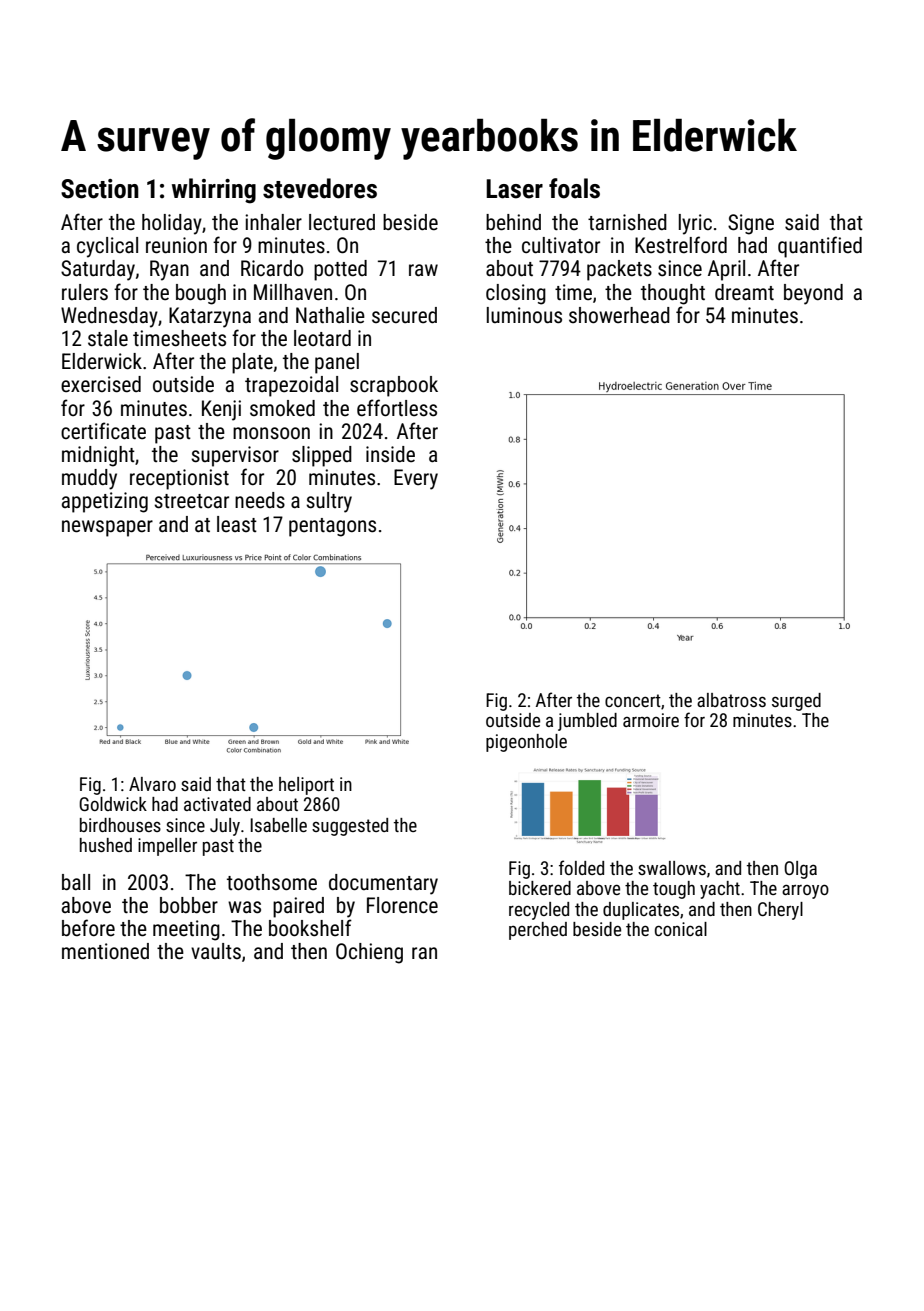  What do you see at coordinates (76, 882) in the screenshot?
I see `ball` at bounding box center [76, 882].
